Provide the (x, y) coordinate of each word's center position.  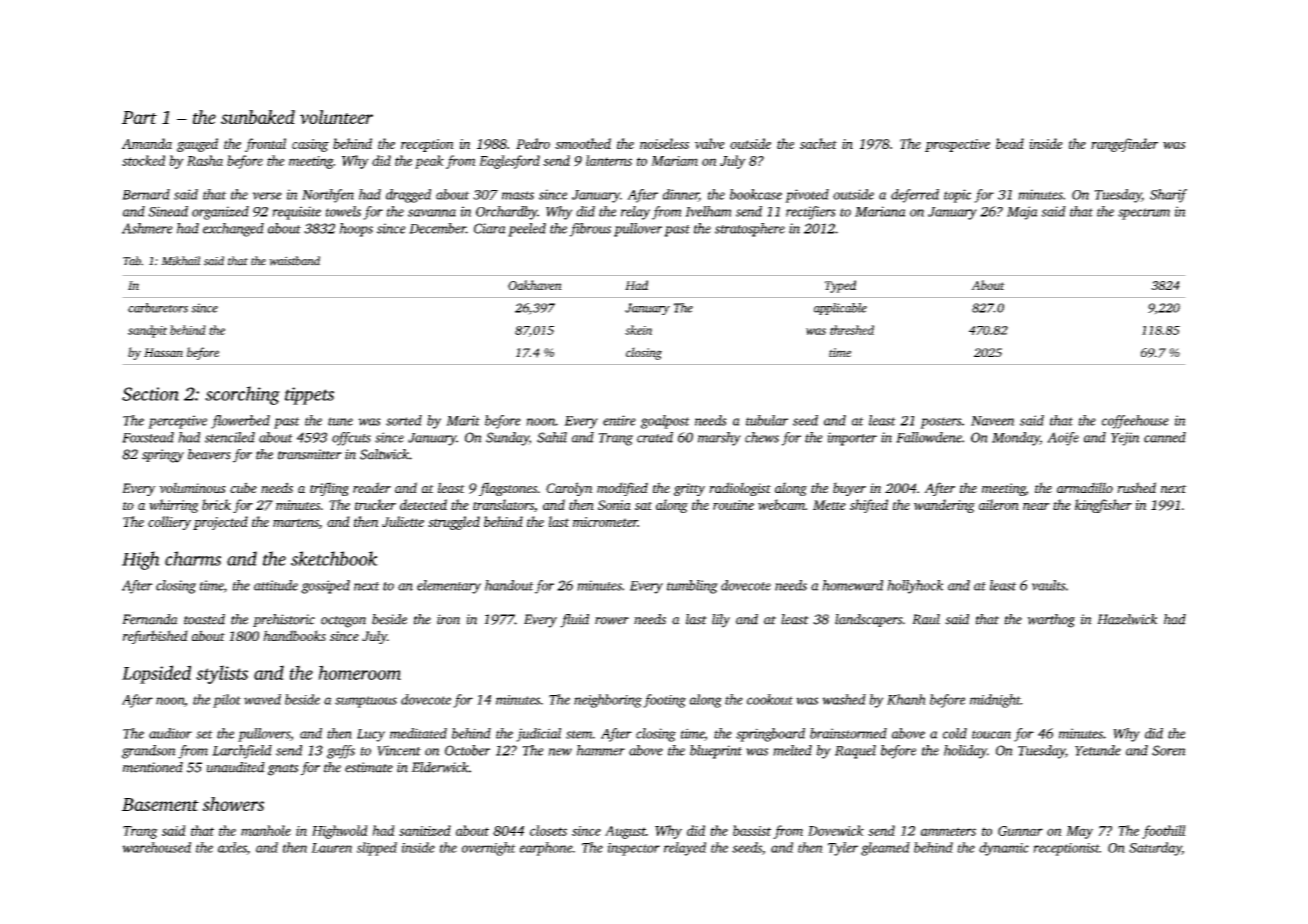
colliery (169, 523)
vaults (1049, 585)
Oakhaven (535, 285)
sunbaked (258, 117)
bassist (752, 830)
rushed (1136, 487)
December (437, 228)
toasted (204, 619)
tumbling (692, 587)
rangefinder (1124, 145)
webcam (781, 504)
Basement (160, 804)
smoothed (583, 143)
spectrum (1144, 214)
